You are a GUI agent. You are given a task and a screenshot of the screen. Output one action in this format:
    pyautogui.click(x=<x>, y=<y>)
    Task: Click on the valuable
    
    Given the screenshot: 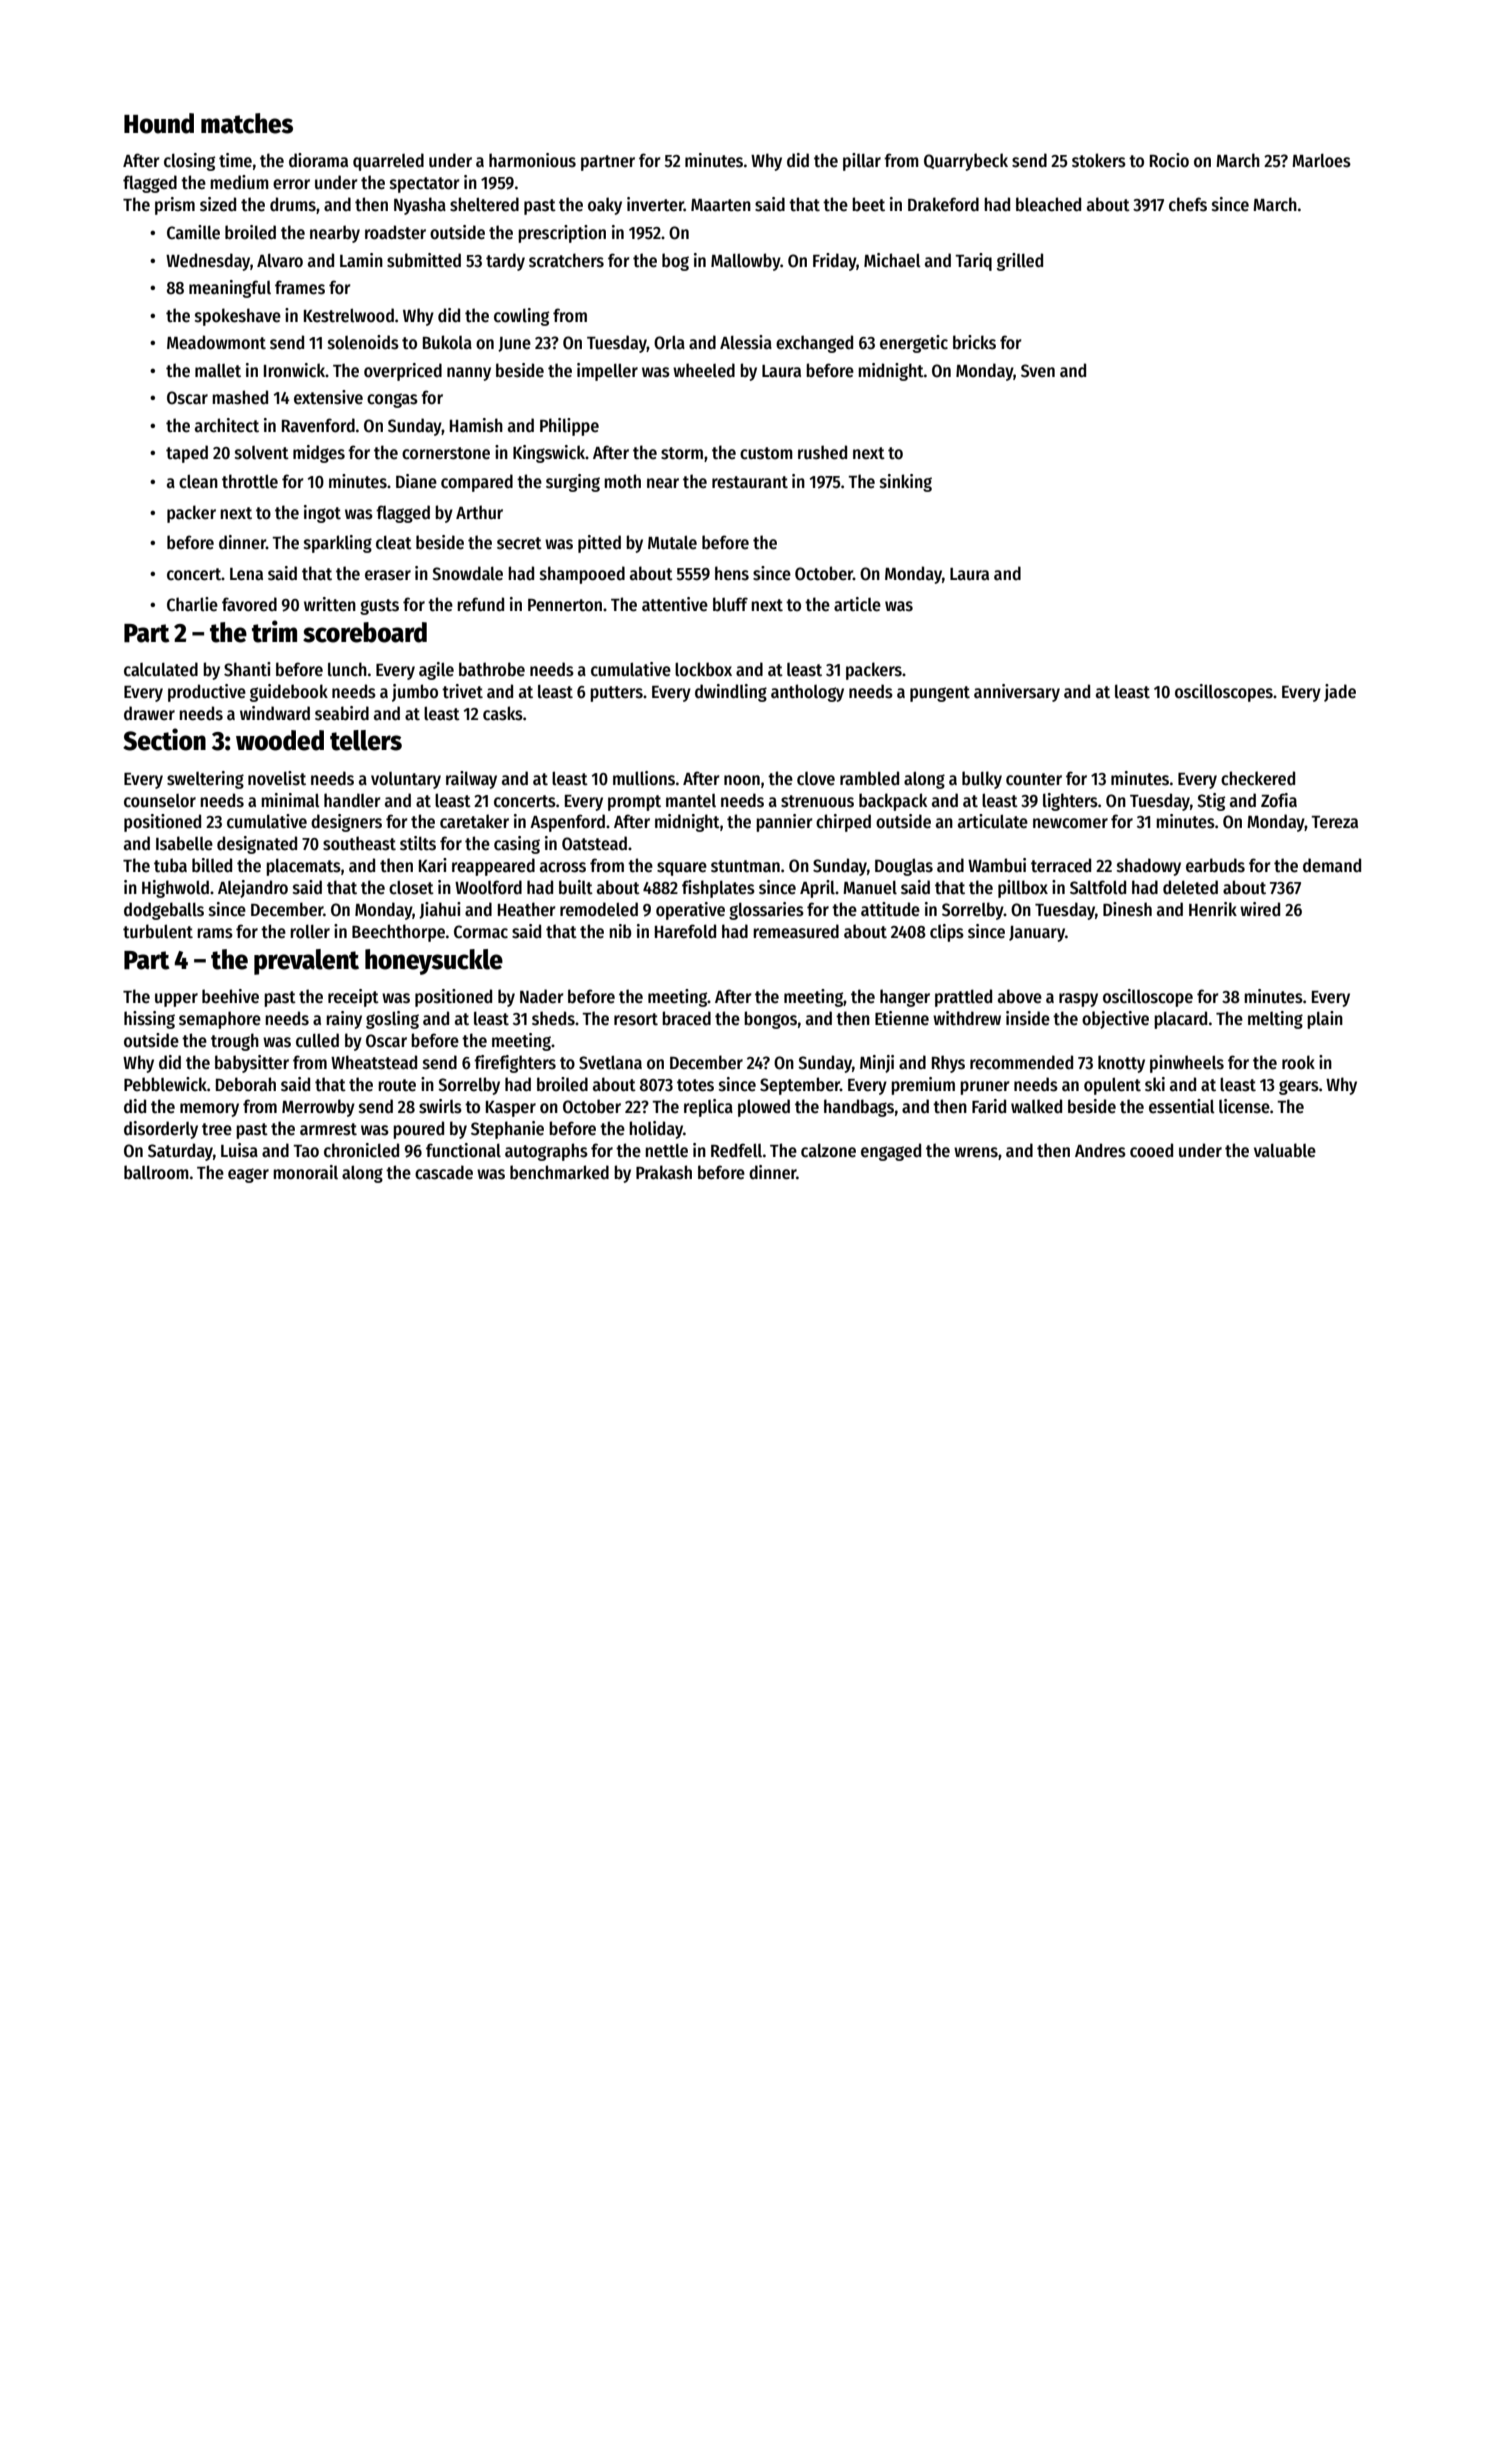 What is the action you would take?
    pyautogui.click(x=1285, y=1150)
